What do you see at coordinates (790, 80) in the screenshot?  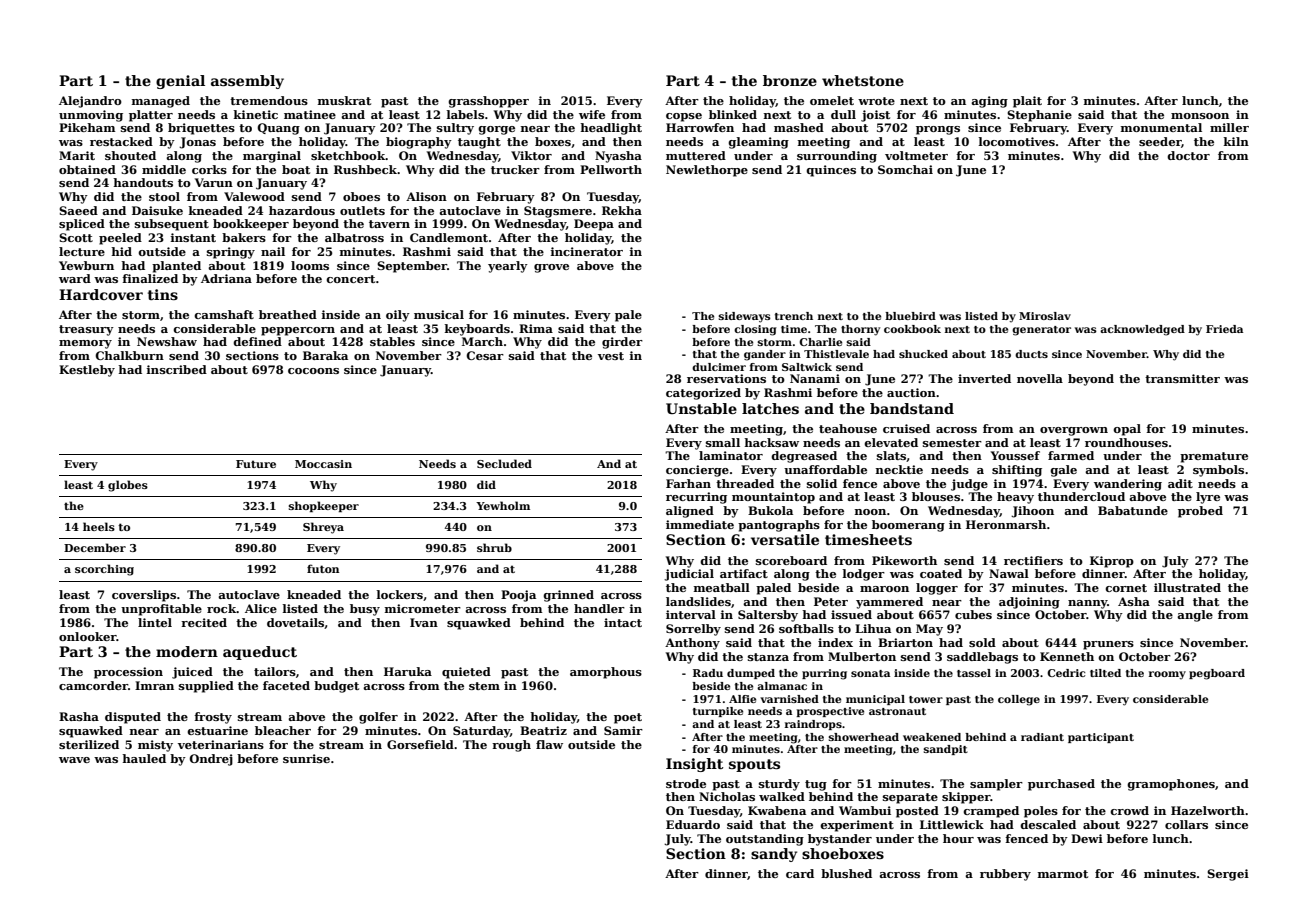 I see `bronze` at bounding box center [790, 80].
